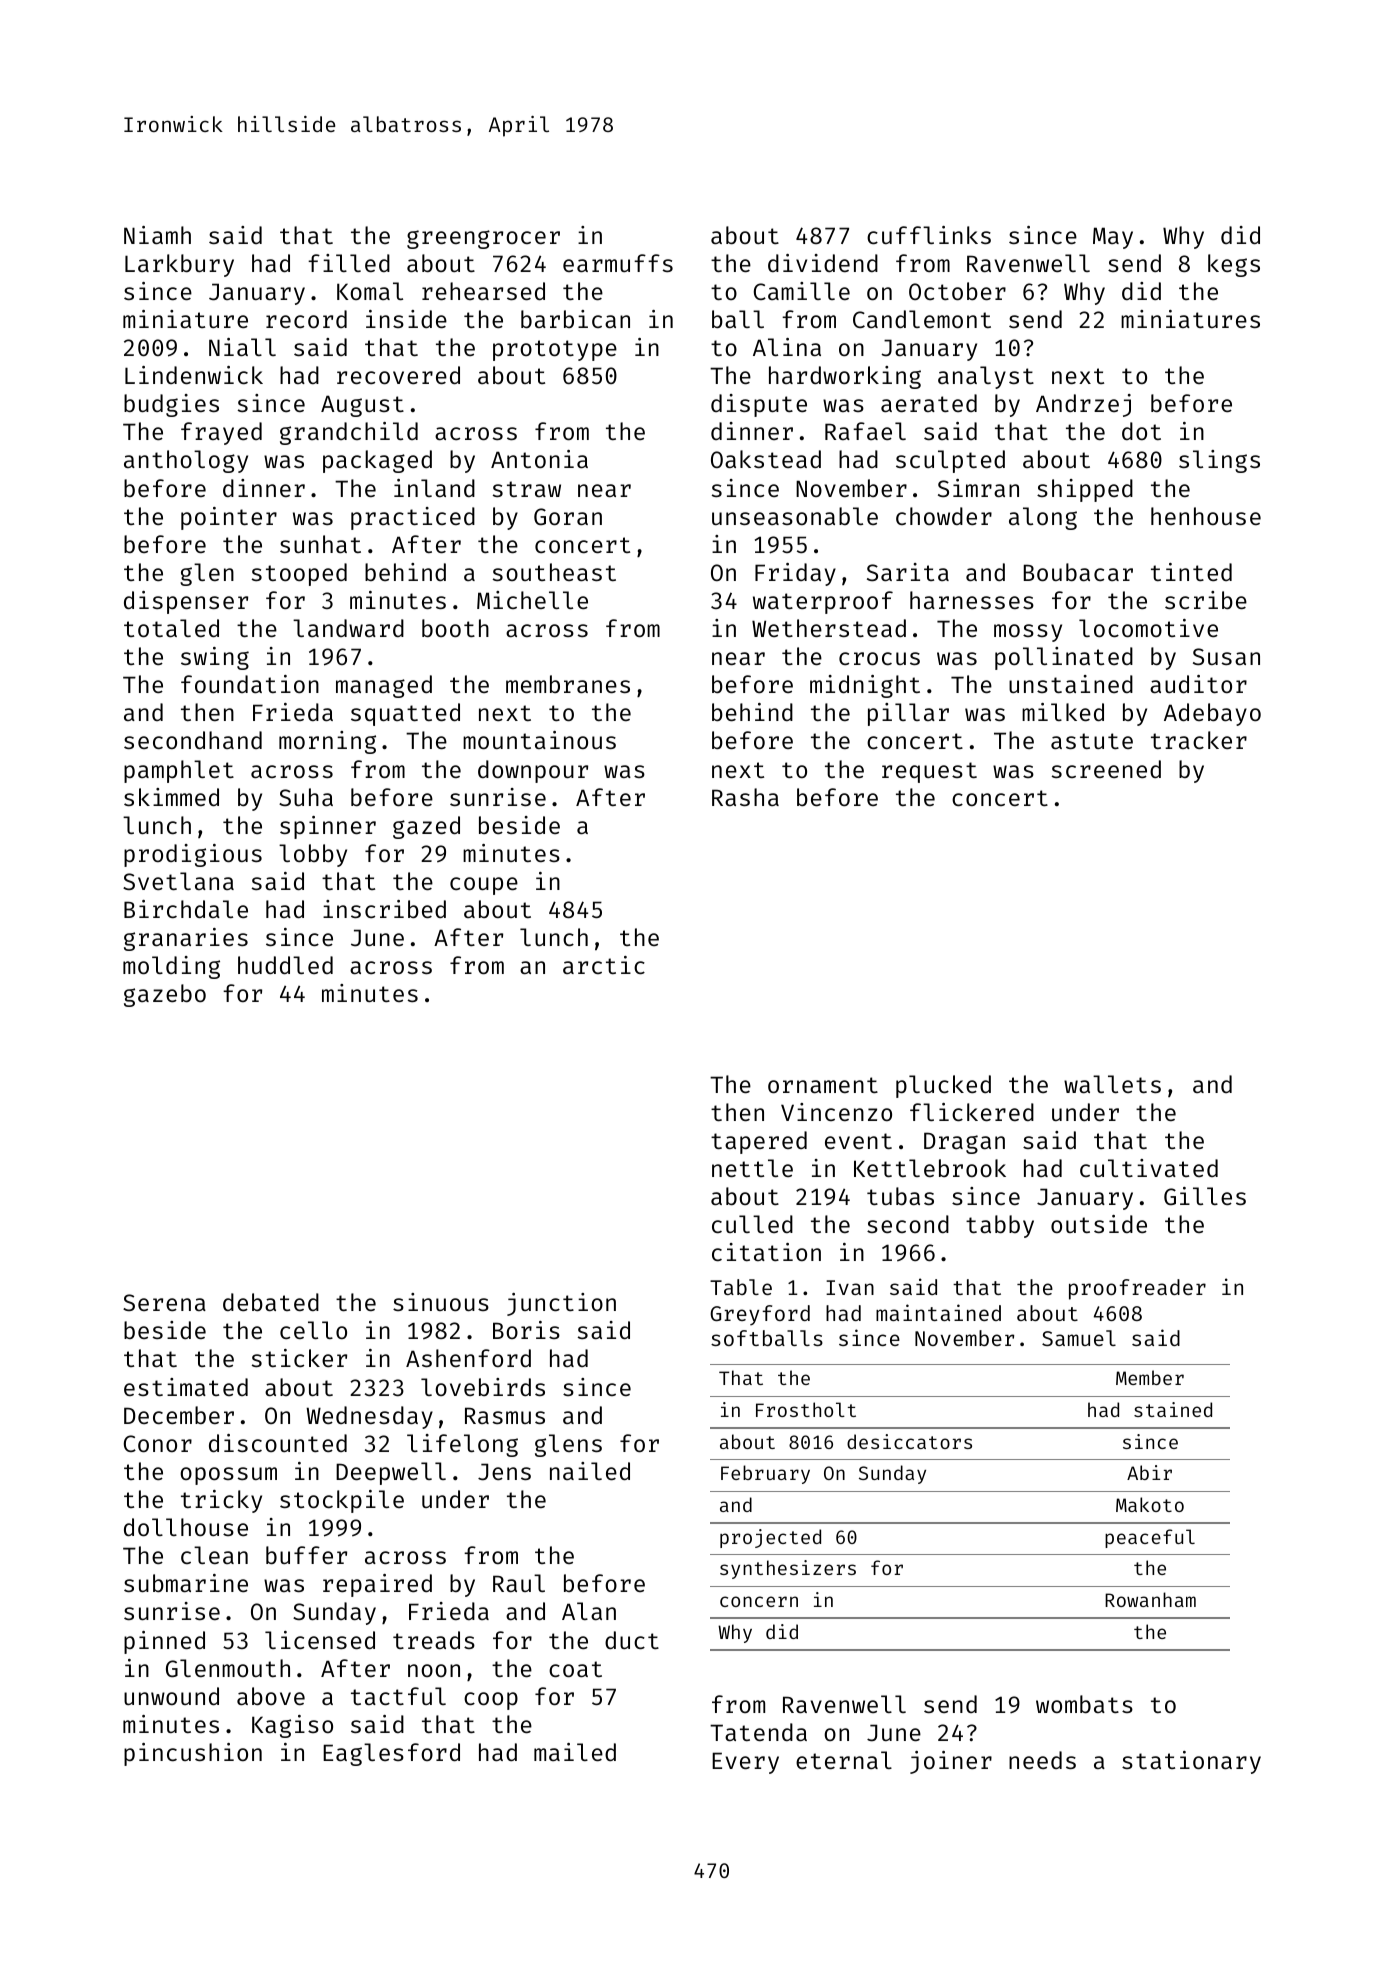 The width and height of the screenshot is (1386, 1969). What do you see at coordinates (186, 461) in the screenshot?
I see `anthology` at bounding box center [186, 461].
